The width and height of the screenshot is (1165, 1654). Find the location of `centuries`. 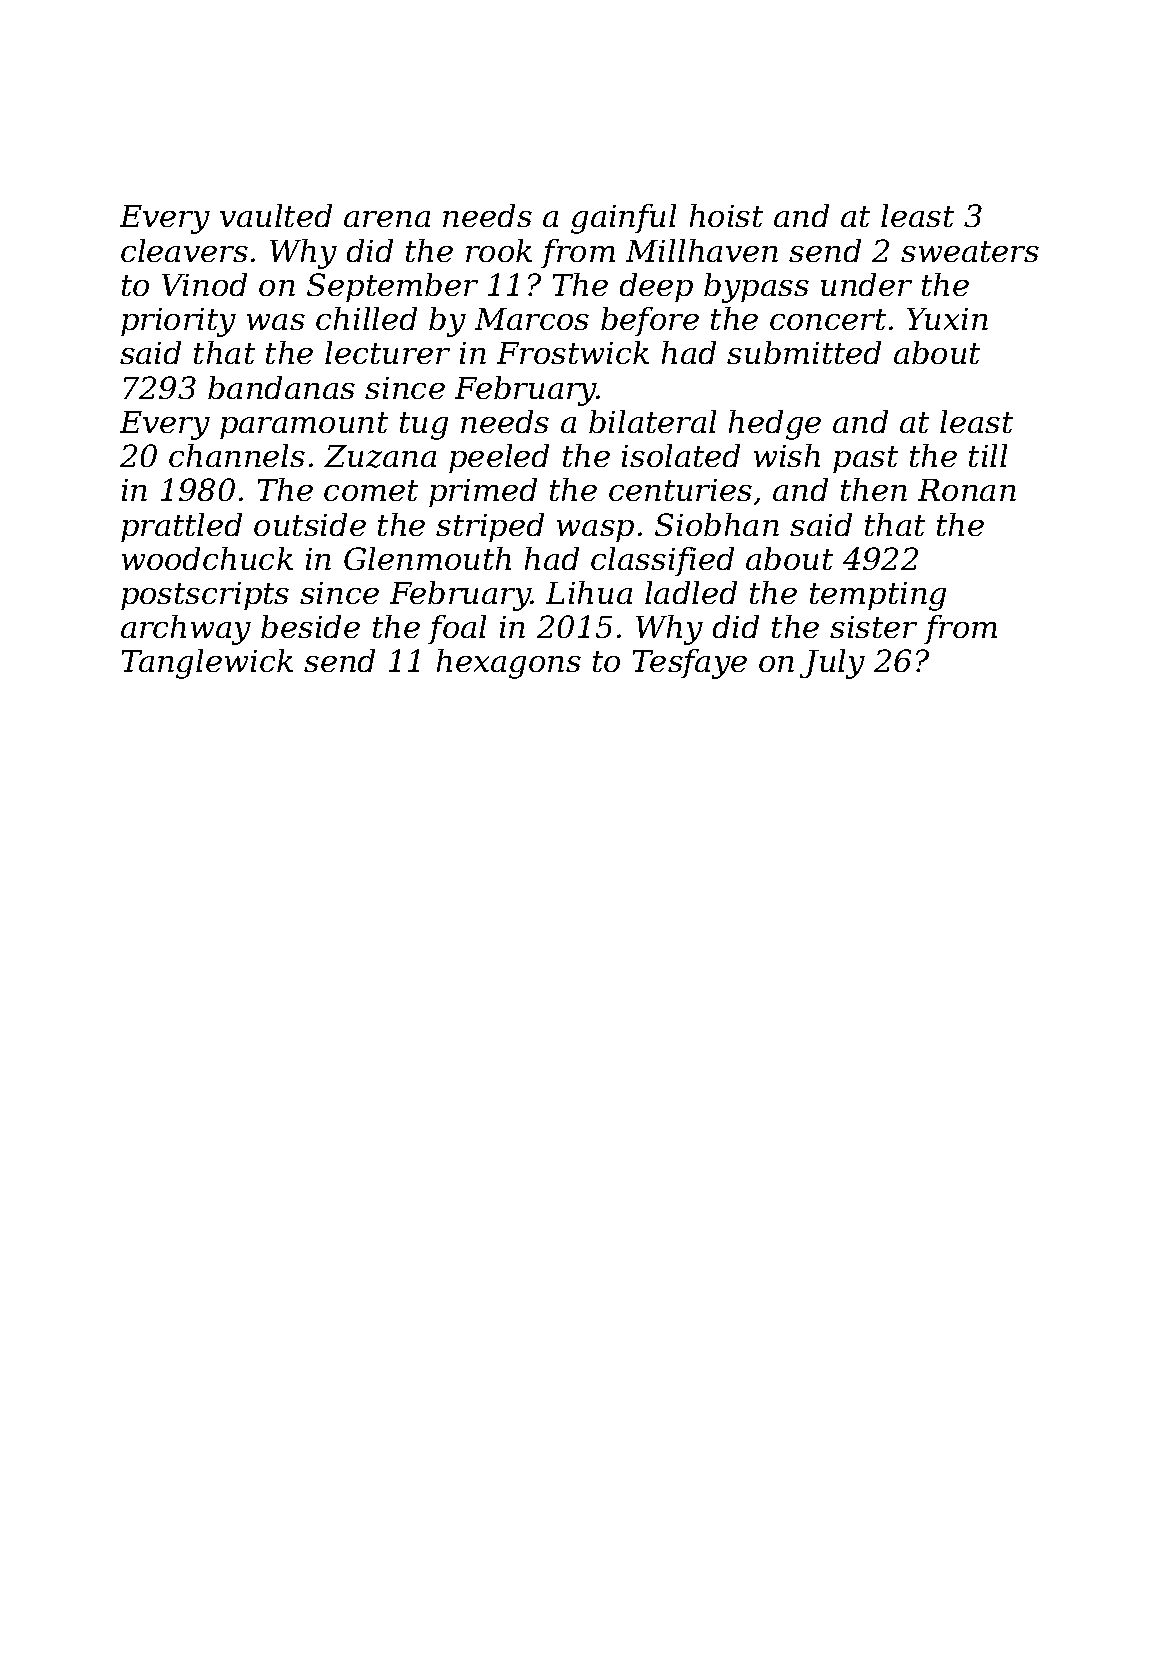

centuries is located at coordinates (680, 490).
